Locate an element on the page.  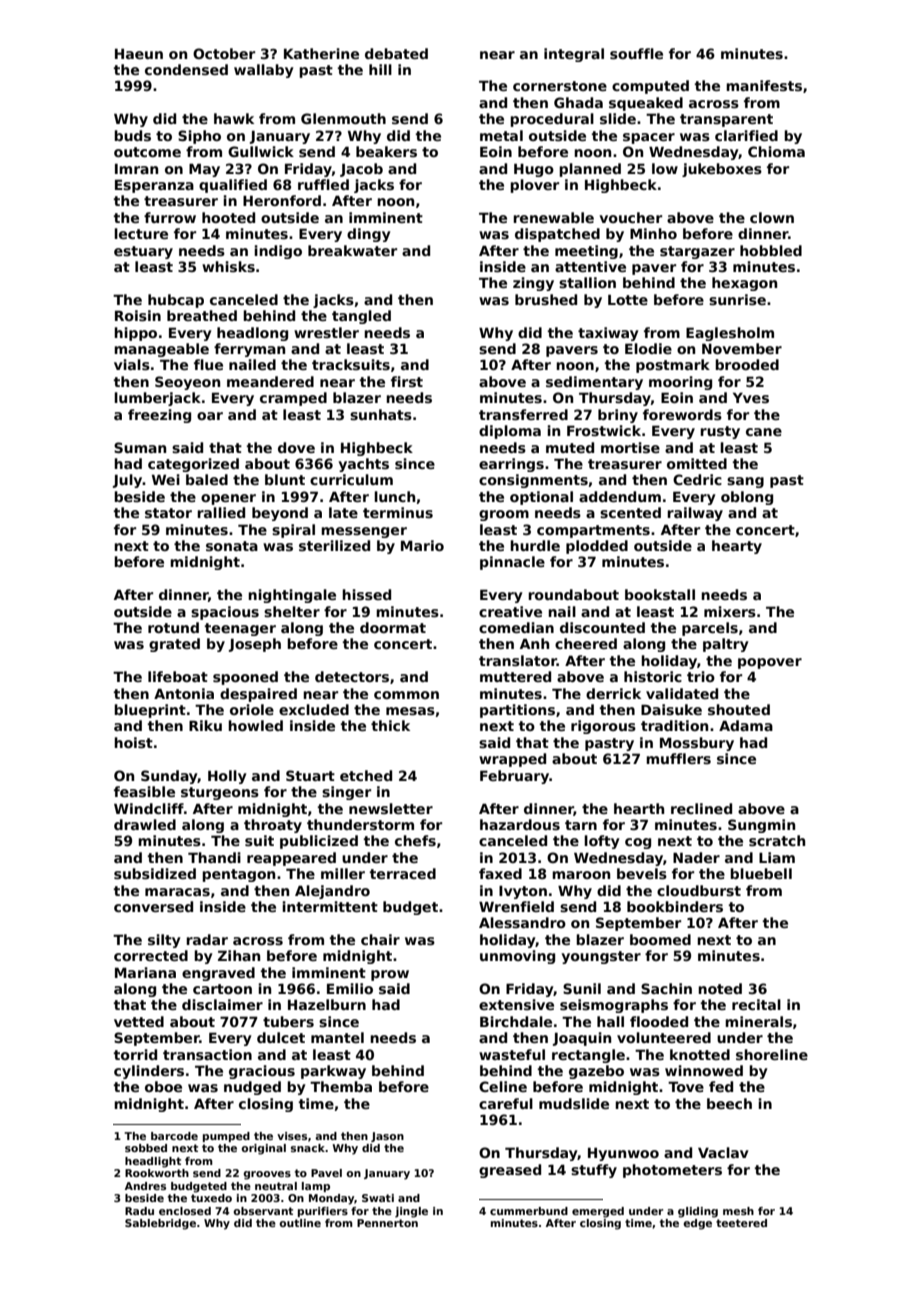
hexagon is located at coordinates (744, 284).
